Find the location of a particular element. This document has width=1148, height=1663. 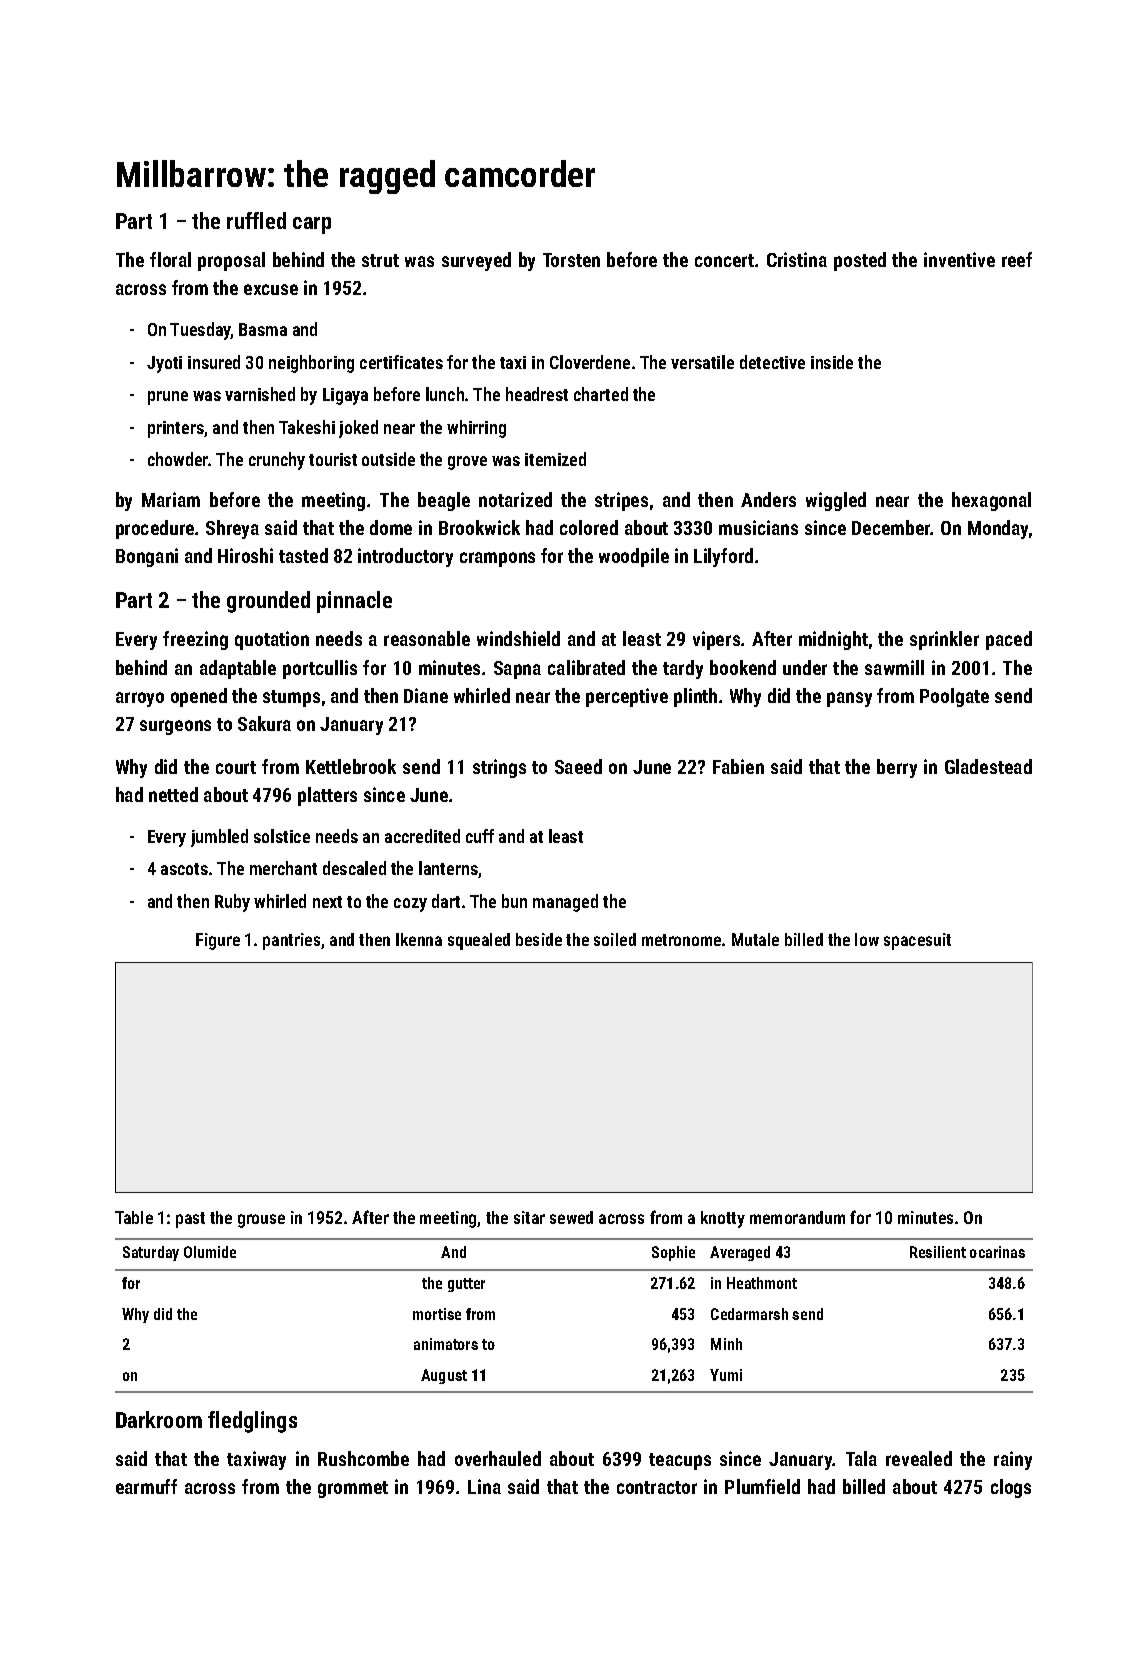

sitar is located at coordinates (529, 1217).
